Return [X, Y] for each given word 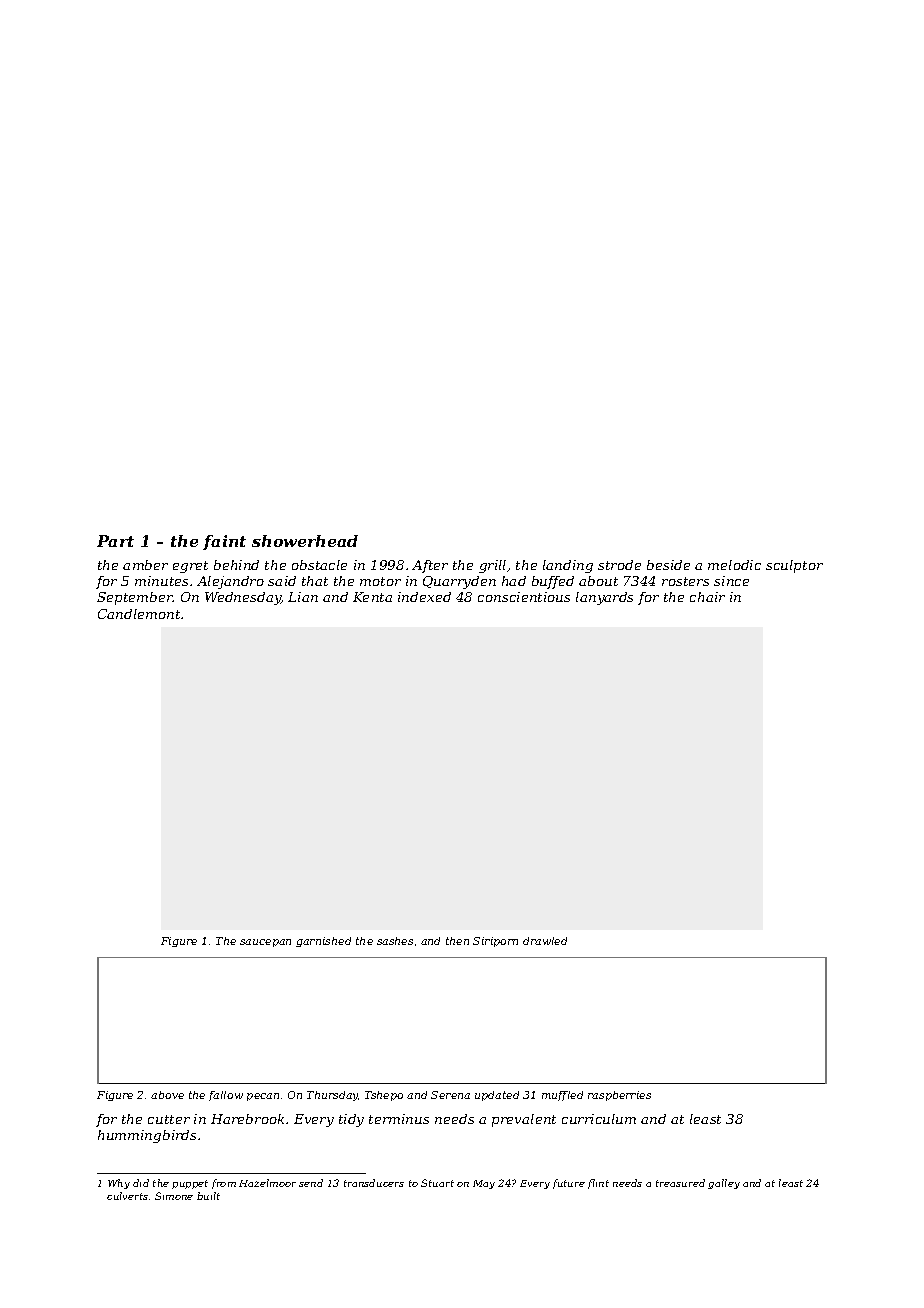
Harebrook [247, 1119]
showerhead [305, 541]
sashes [395, 941]
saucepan [265, 943]
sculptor [794, 566]
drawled [545, 941]
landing [568, 566]
